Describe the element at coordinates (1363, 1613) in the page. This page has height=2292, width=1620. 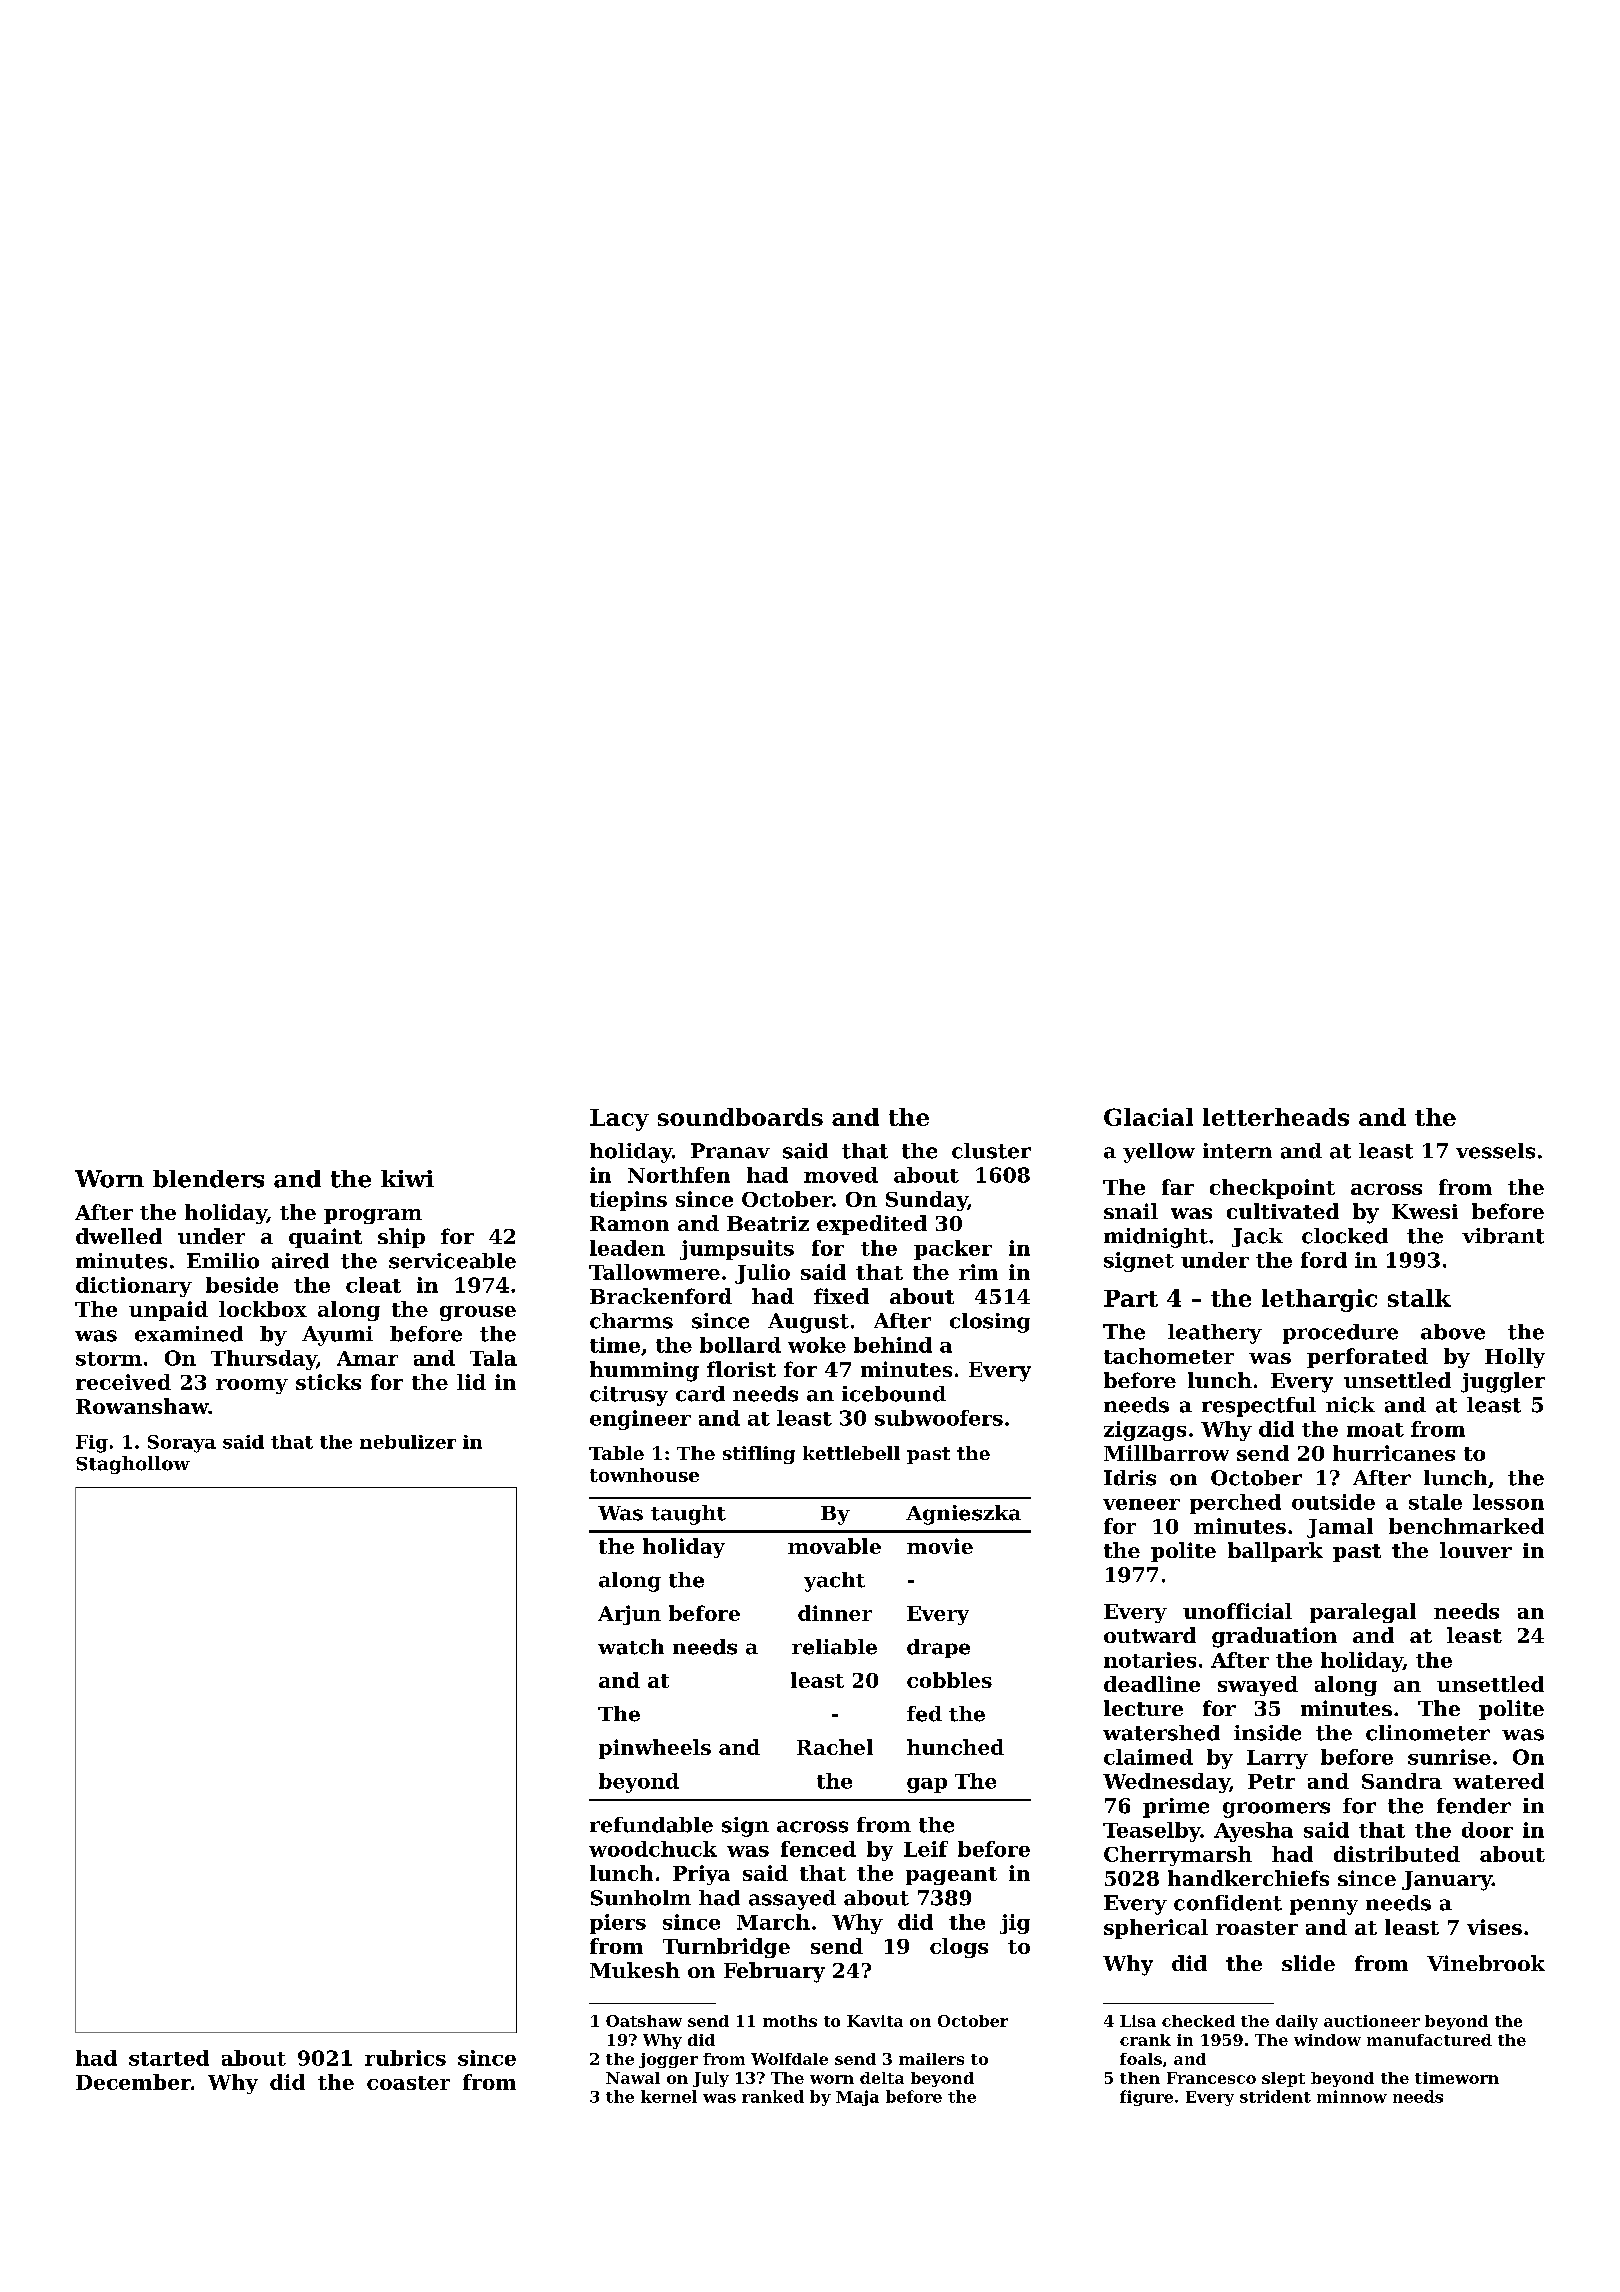
I see `paralegal` at that location.
